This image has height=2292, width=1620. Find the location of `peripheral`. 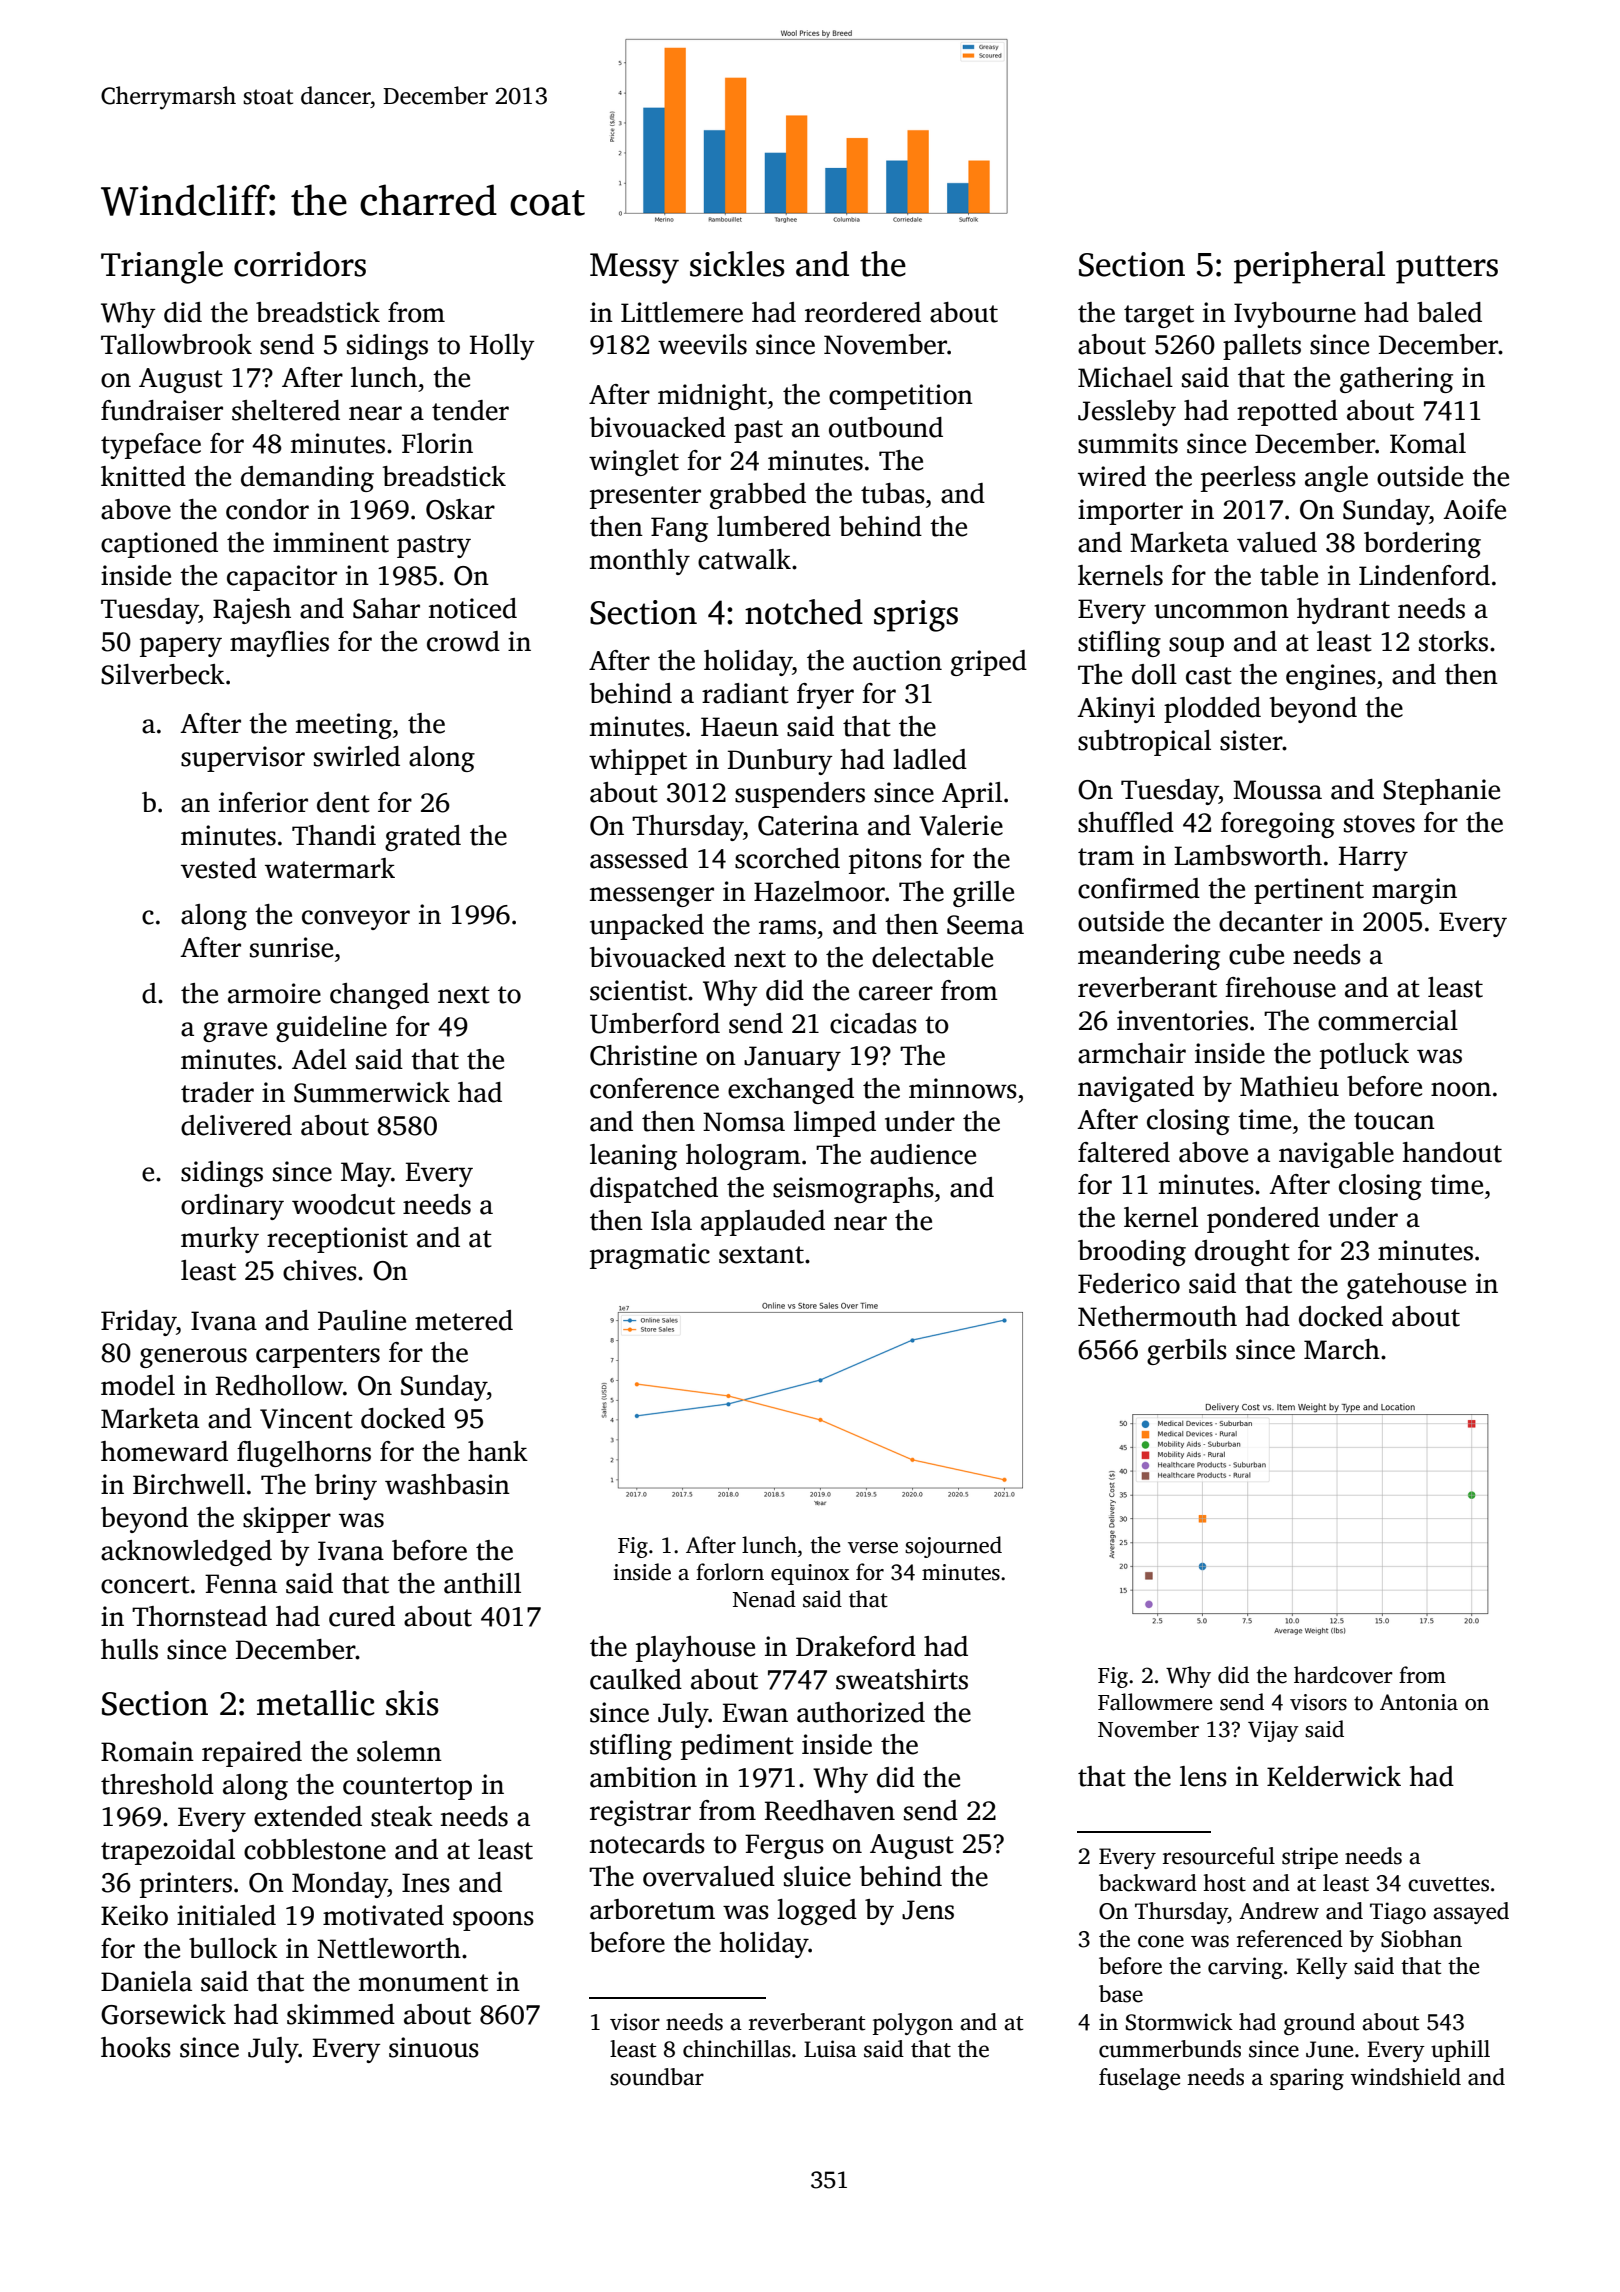

peripheral is located at coordinates (1309, 267).
